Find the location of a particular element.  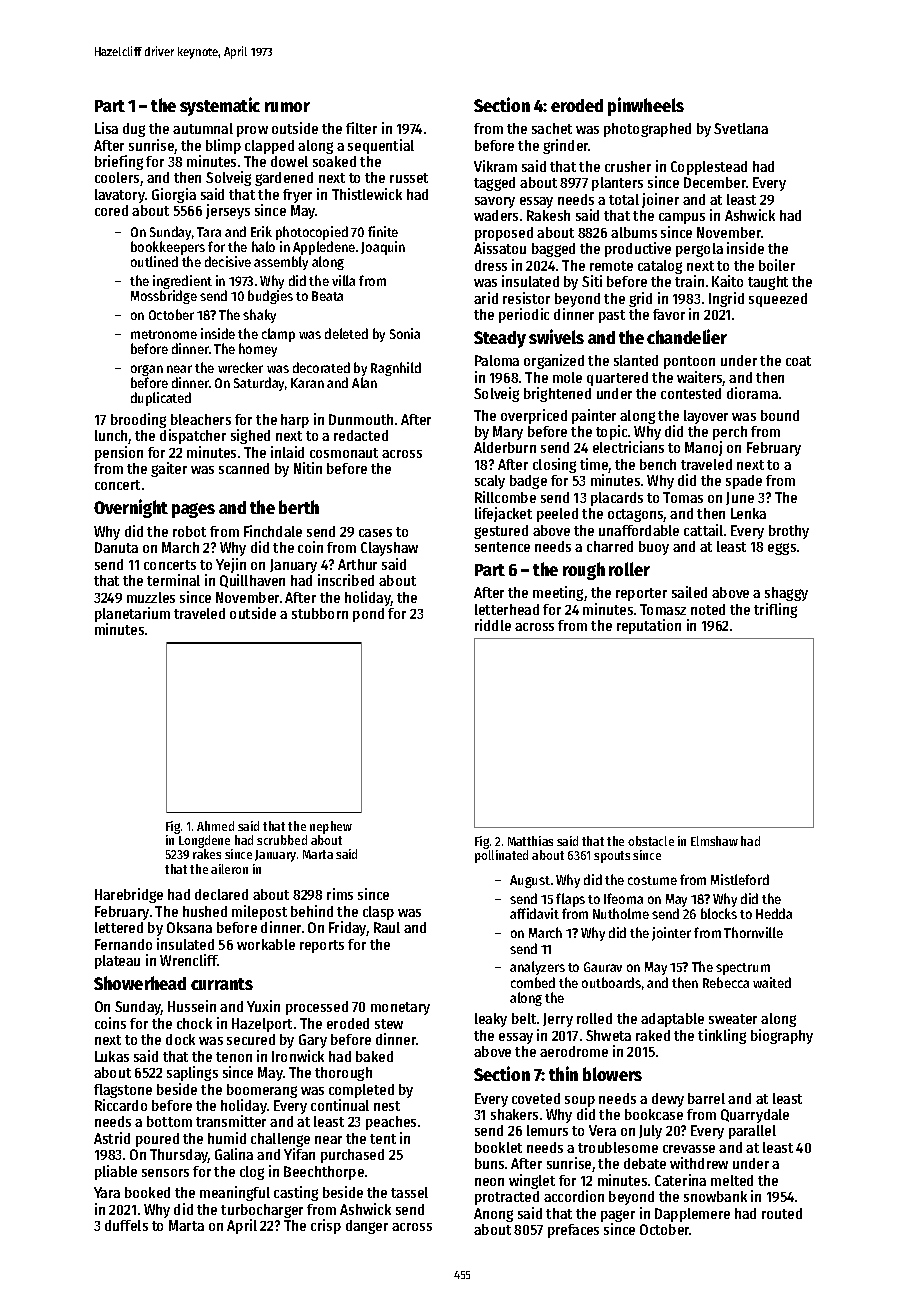

Matthias is located at coordinates (530, 841).
